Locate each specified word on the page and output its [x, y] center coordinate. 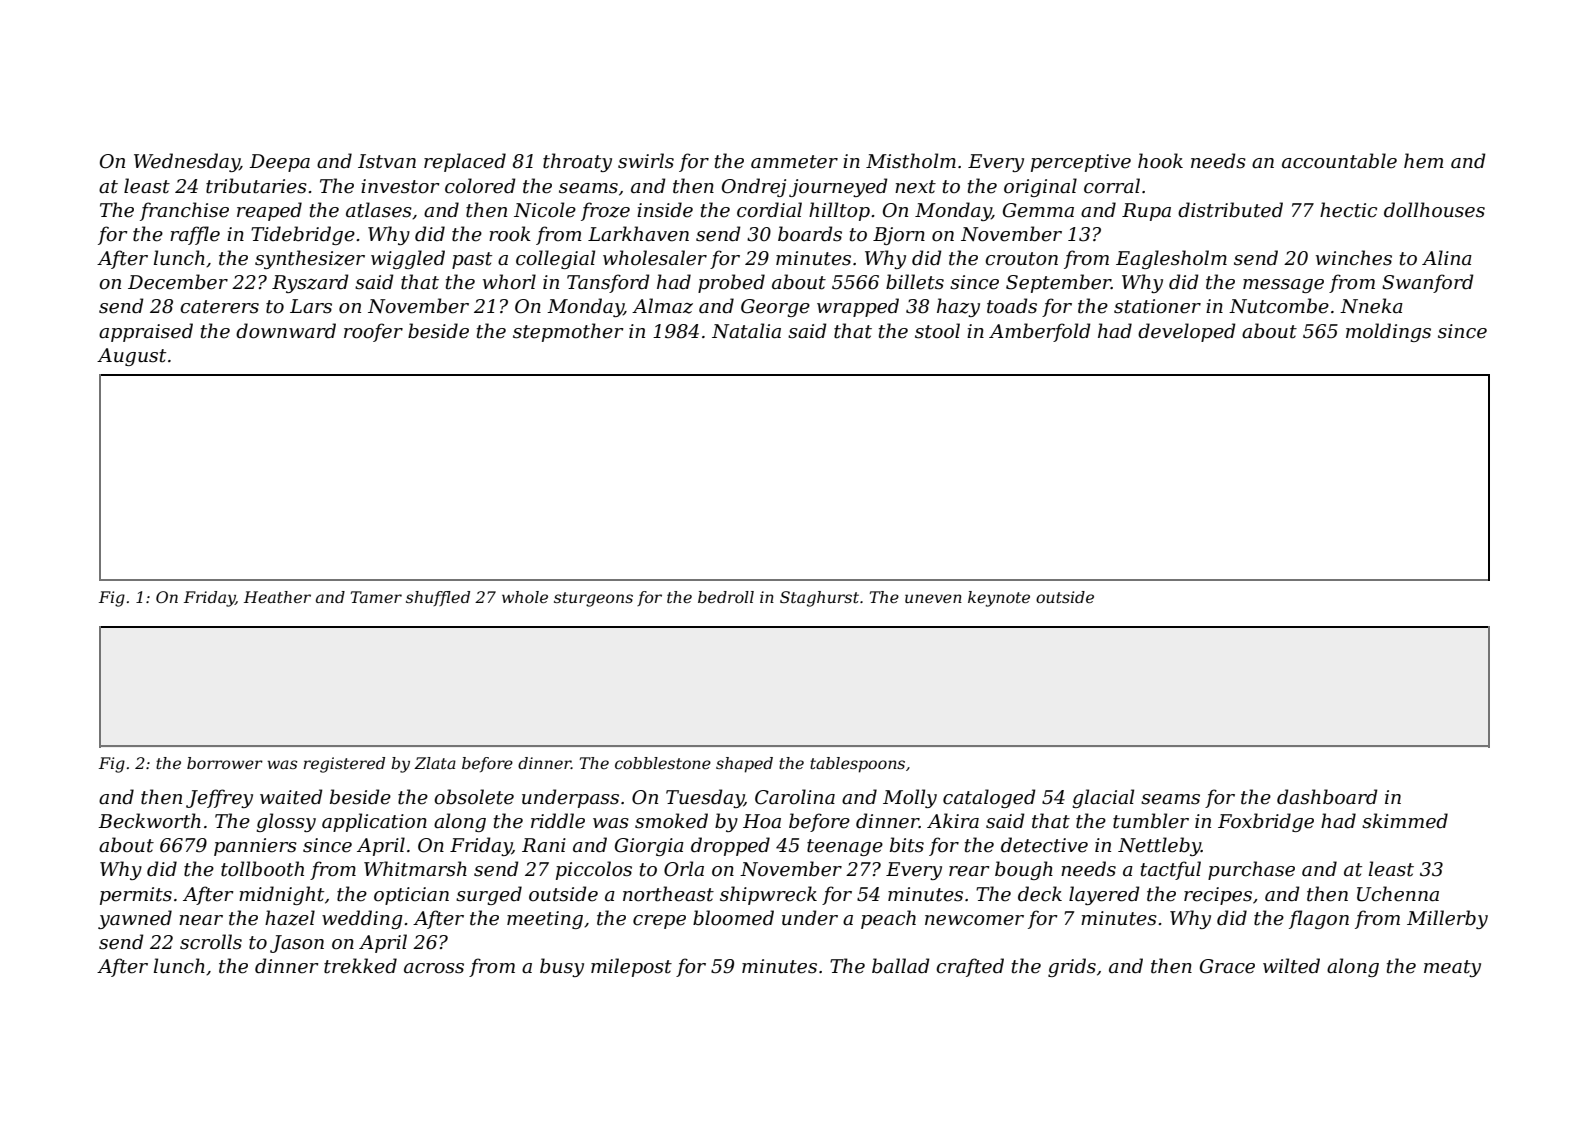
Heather [277, 597]
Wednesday [187, 162]
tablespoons [857, 765]
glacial [1103, 798]
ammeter [794, 162]
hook [1160, 161]
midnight [281, 895]
